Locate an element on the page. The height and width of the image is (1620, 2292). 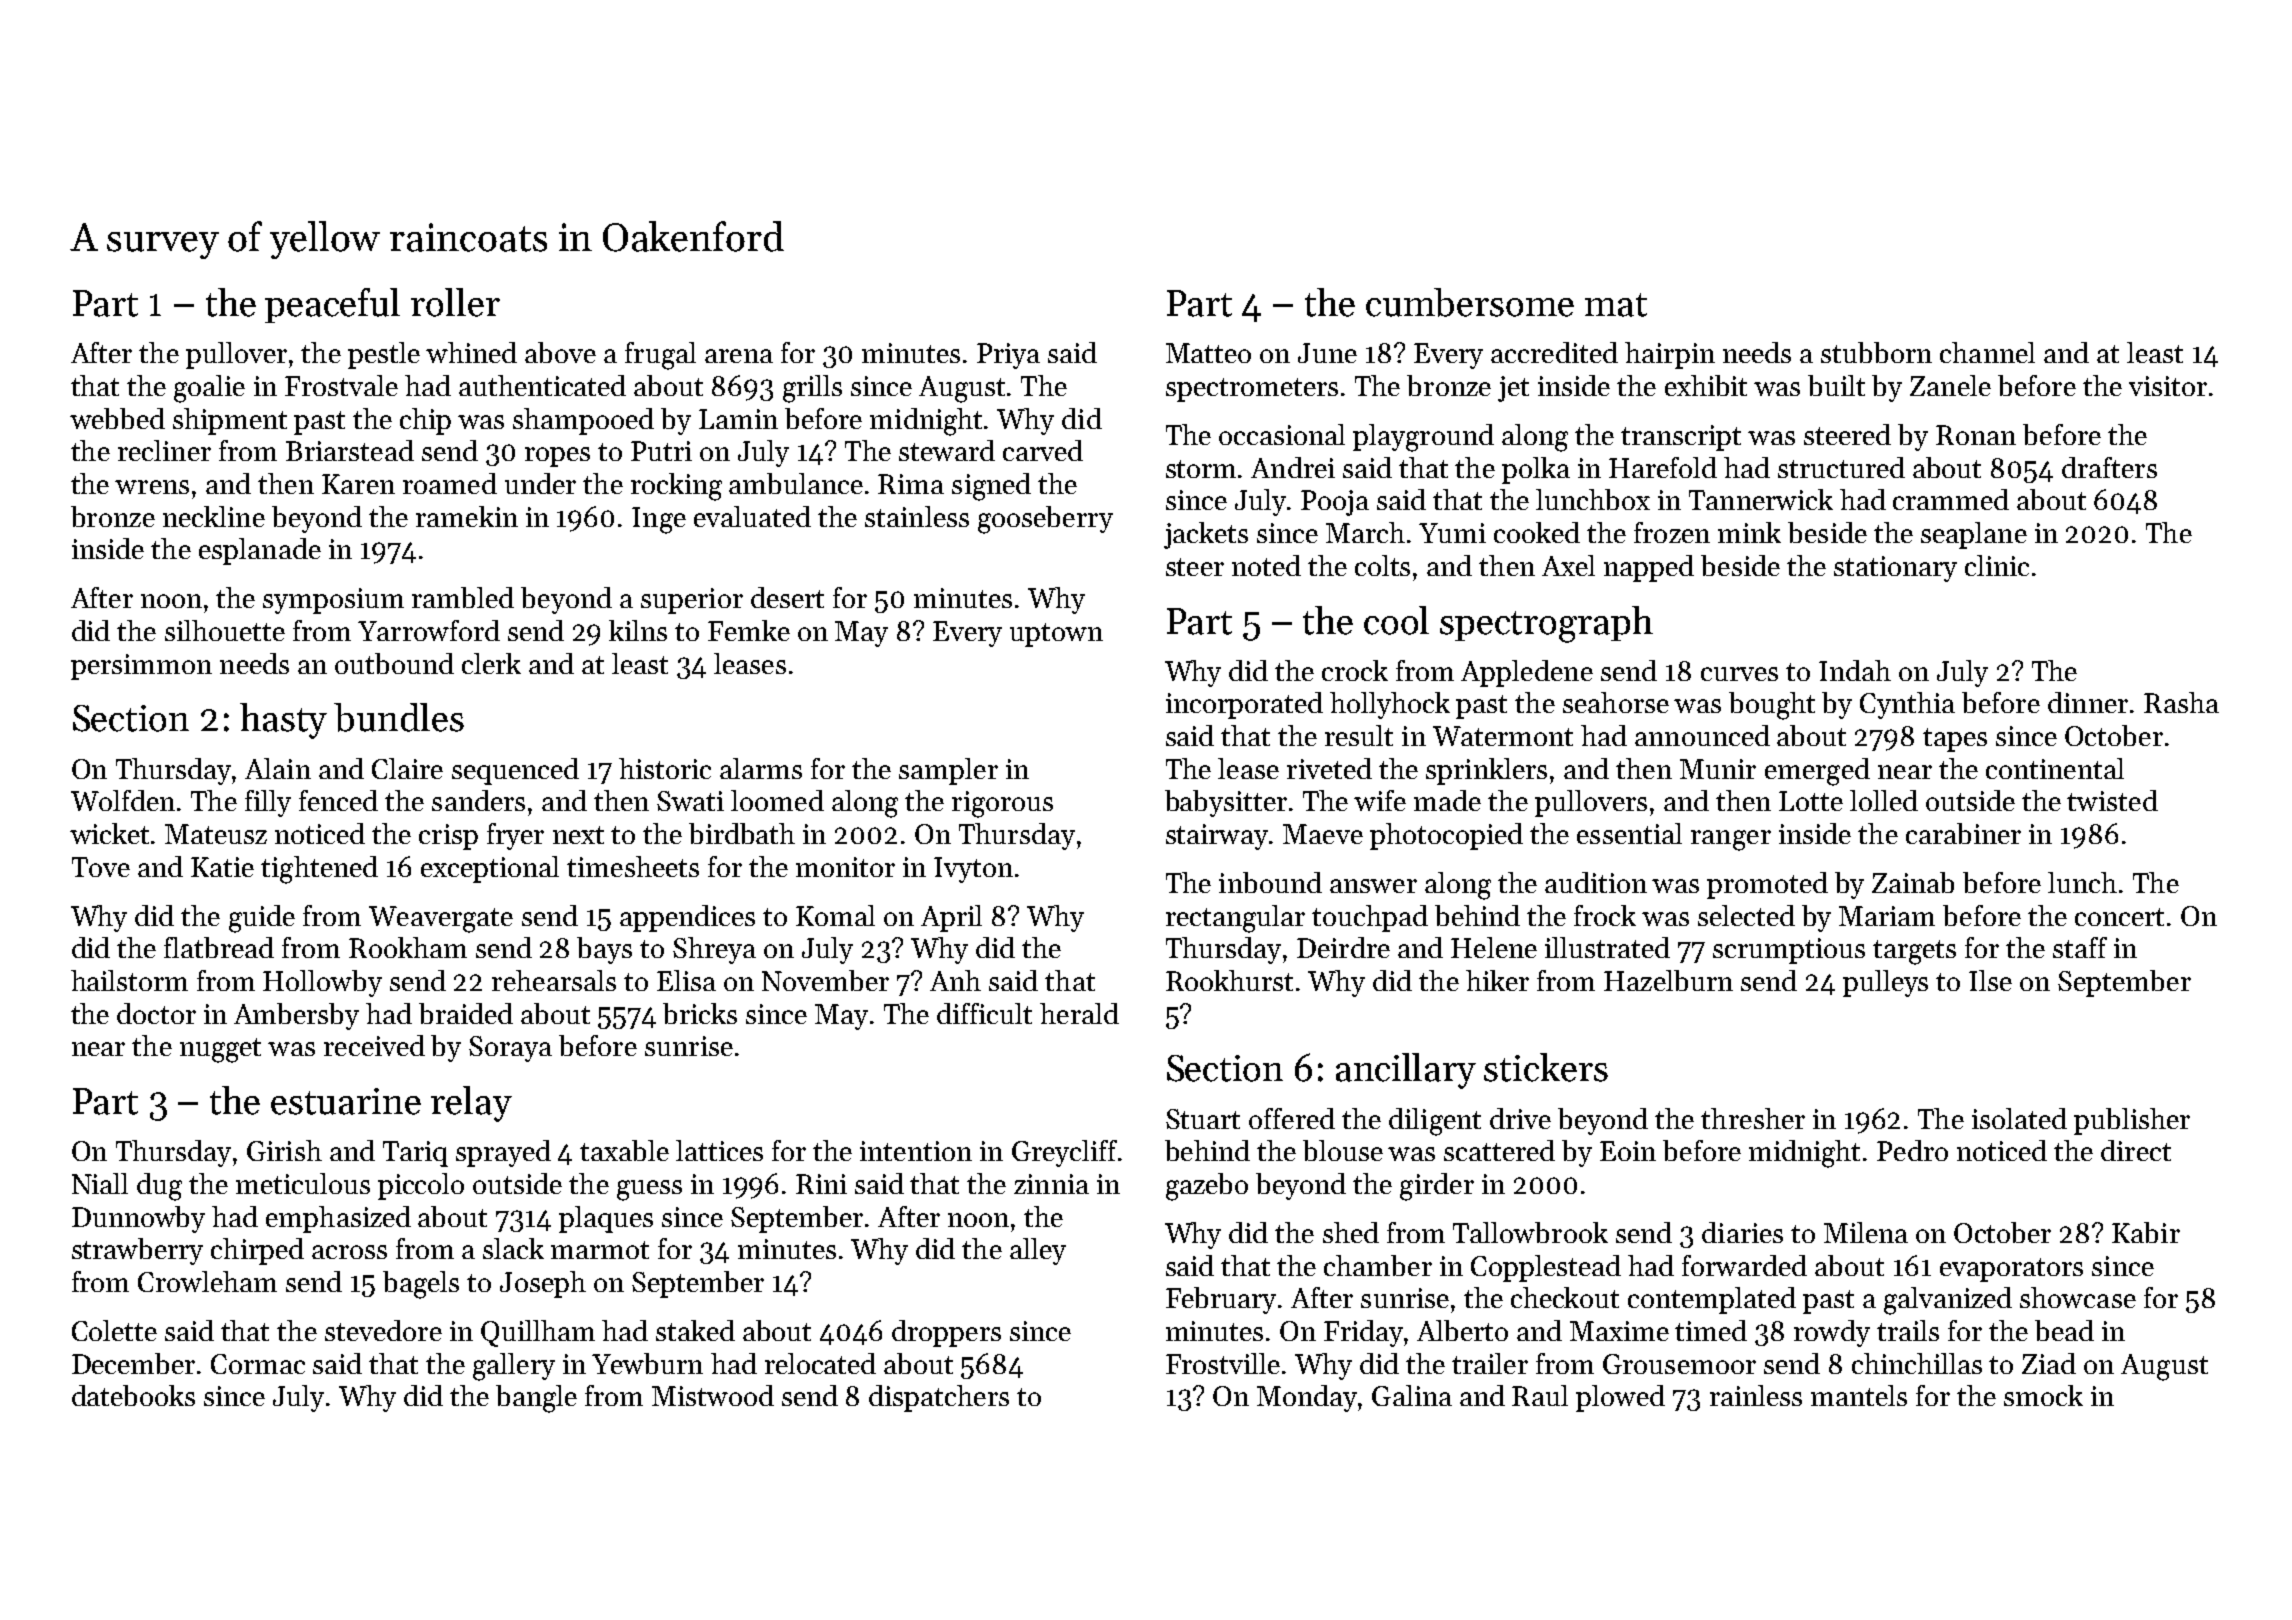
rectangular is located at coordinates (1235, 919).
